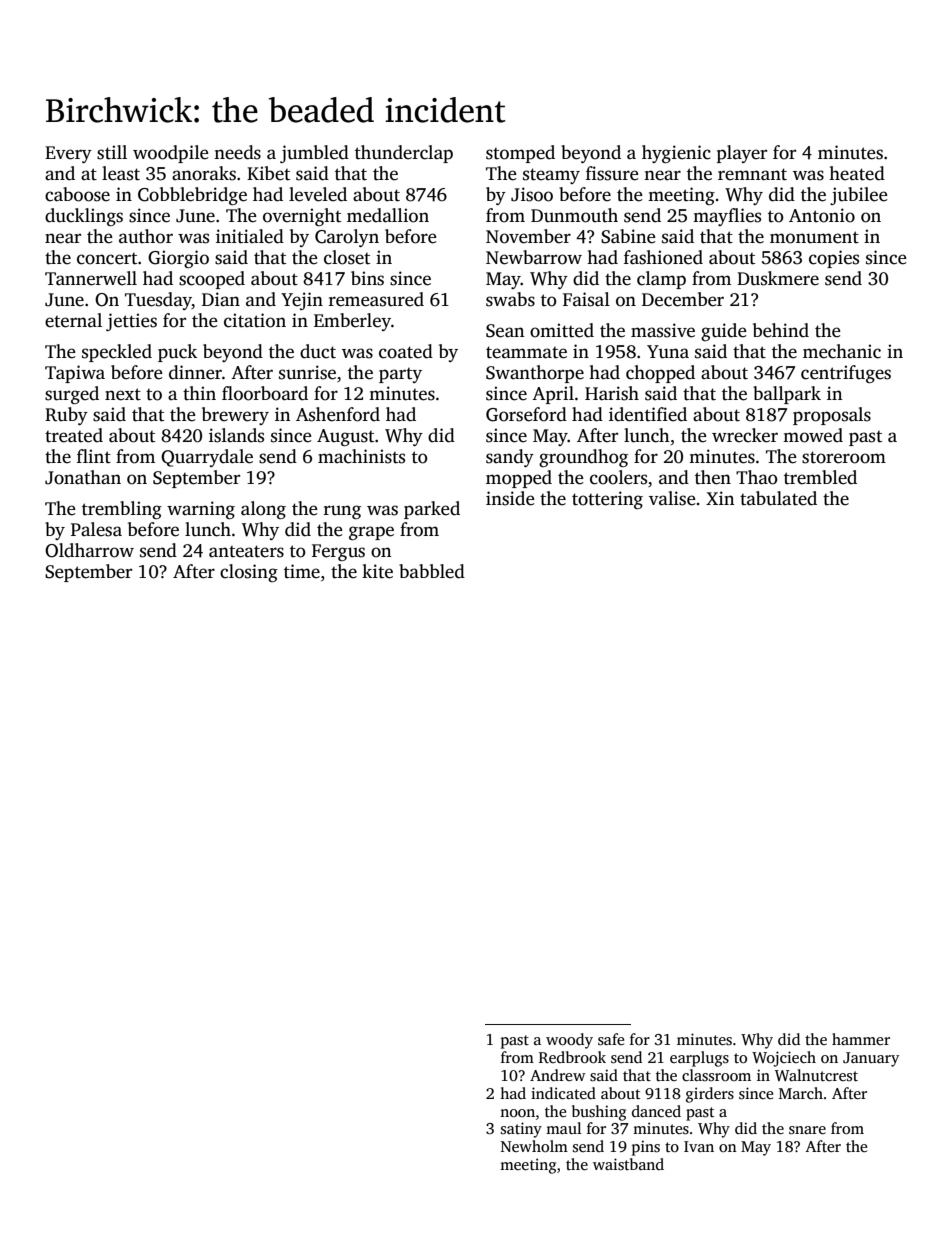 This screenshot has width=952, height=1233. I want to click on jumbled, so click(314, 154).
